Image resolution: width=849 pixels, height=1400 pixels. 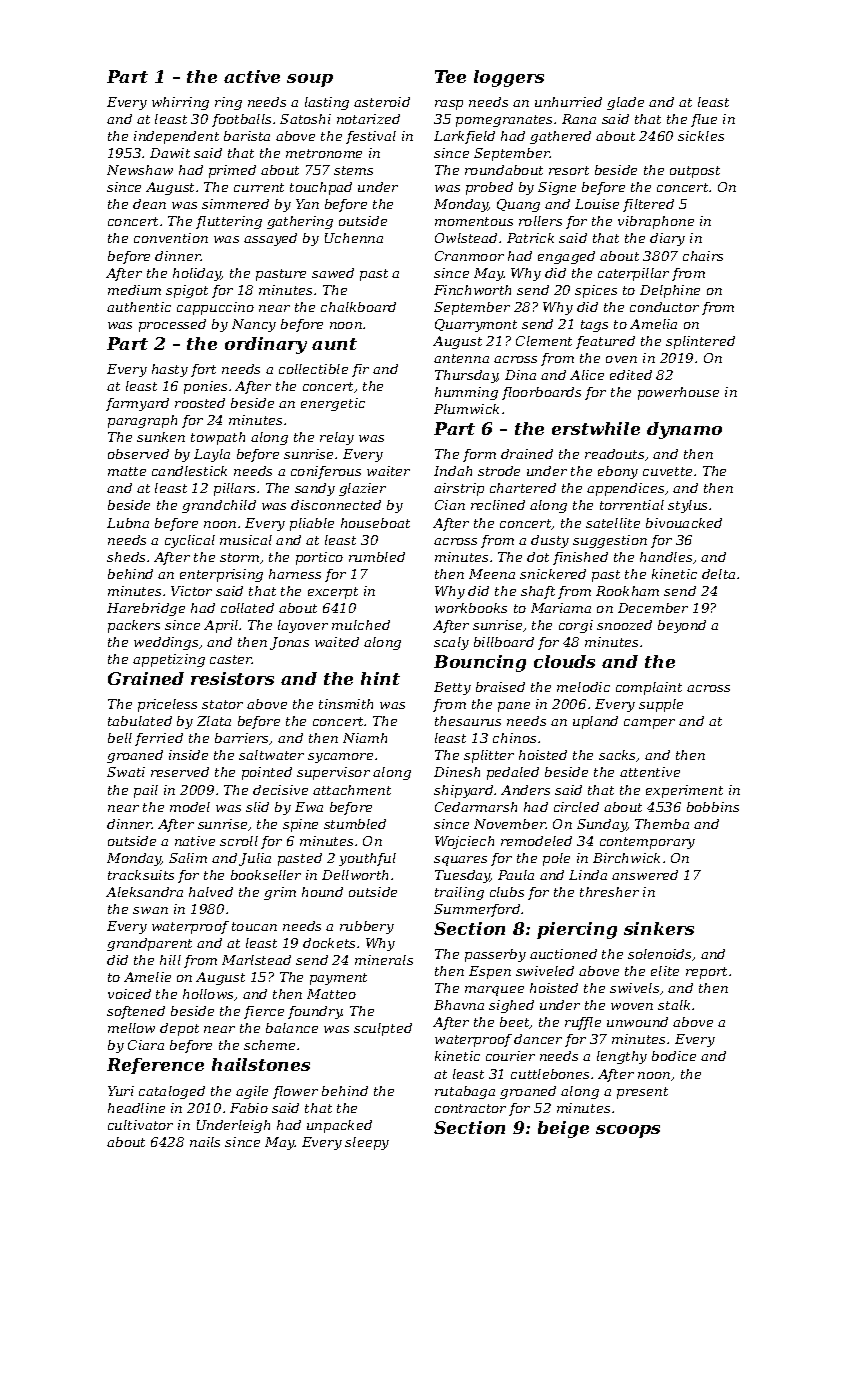 I want to click on loggers, so click(x=509, y=78).
